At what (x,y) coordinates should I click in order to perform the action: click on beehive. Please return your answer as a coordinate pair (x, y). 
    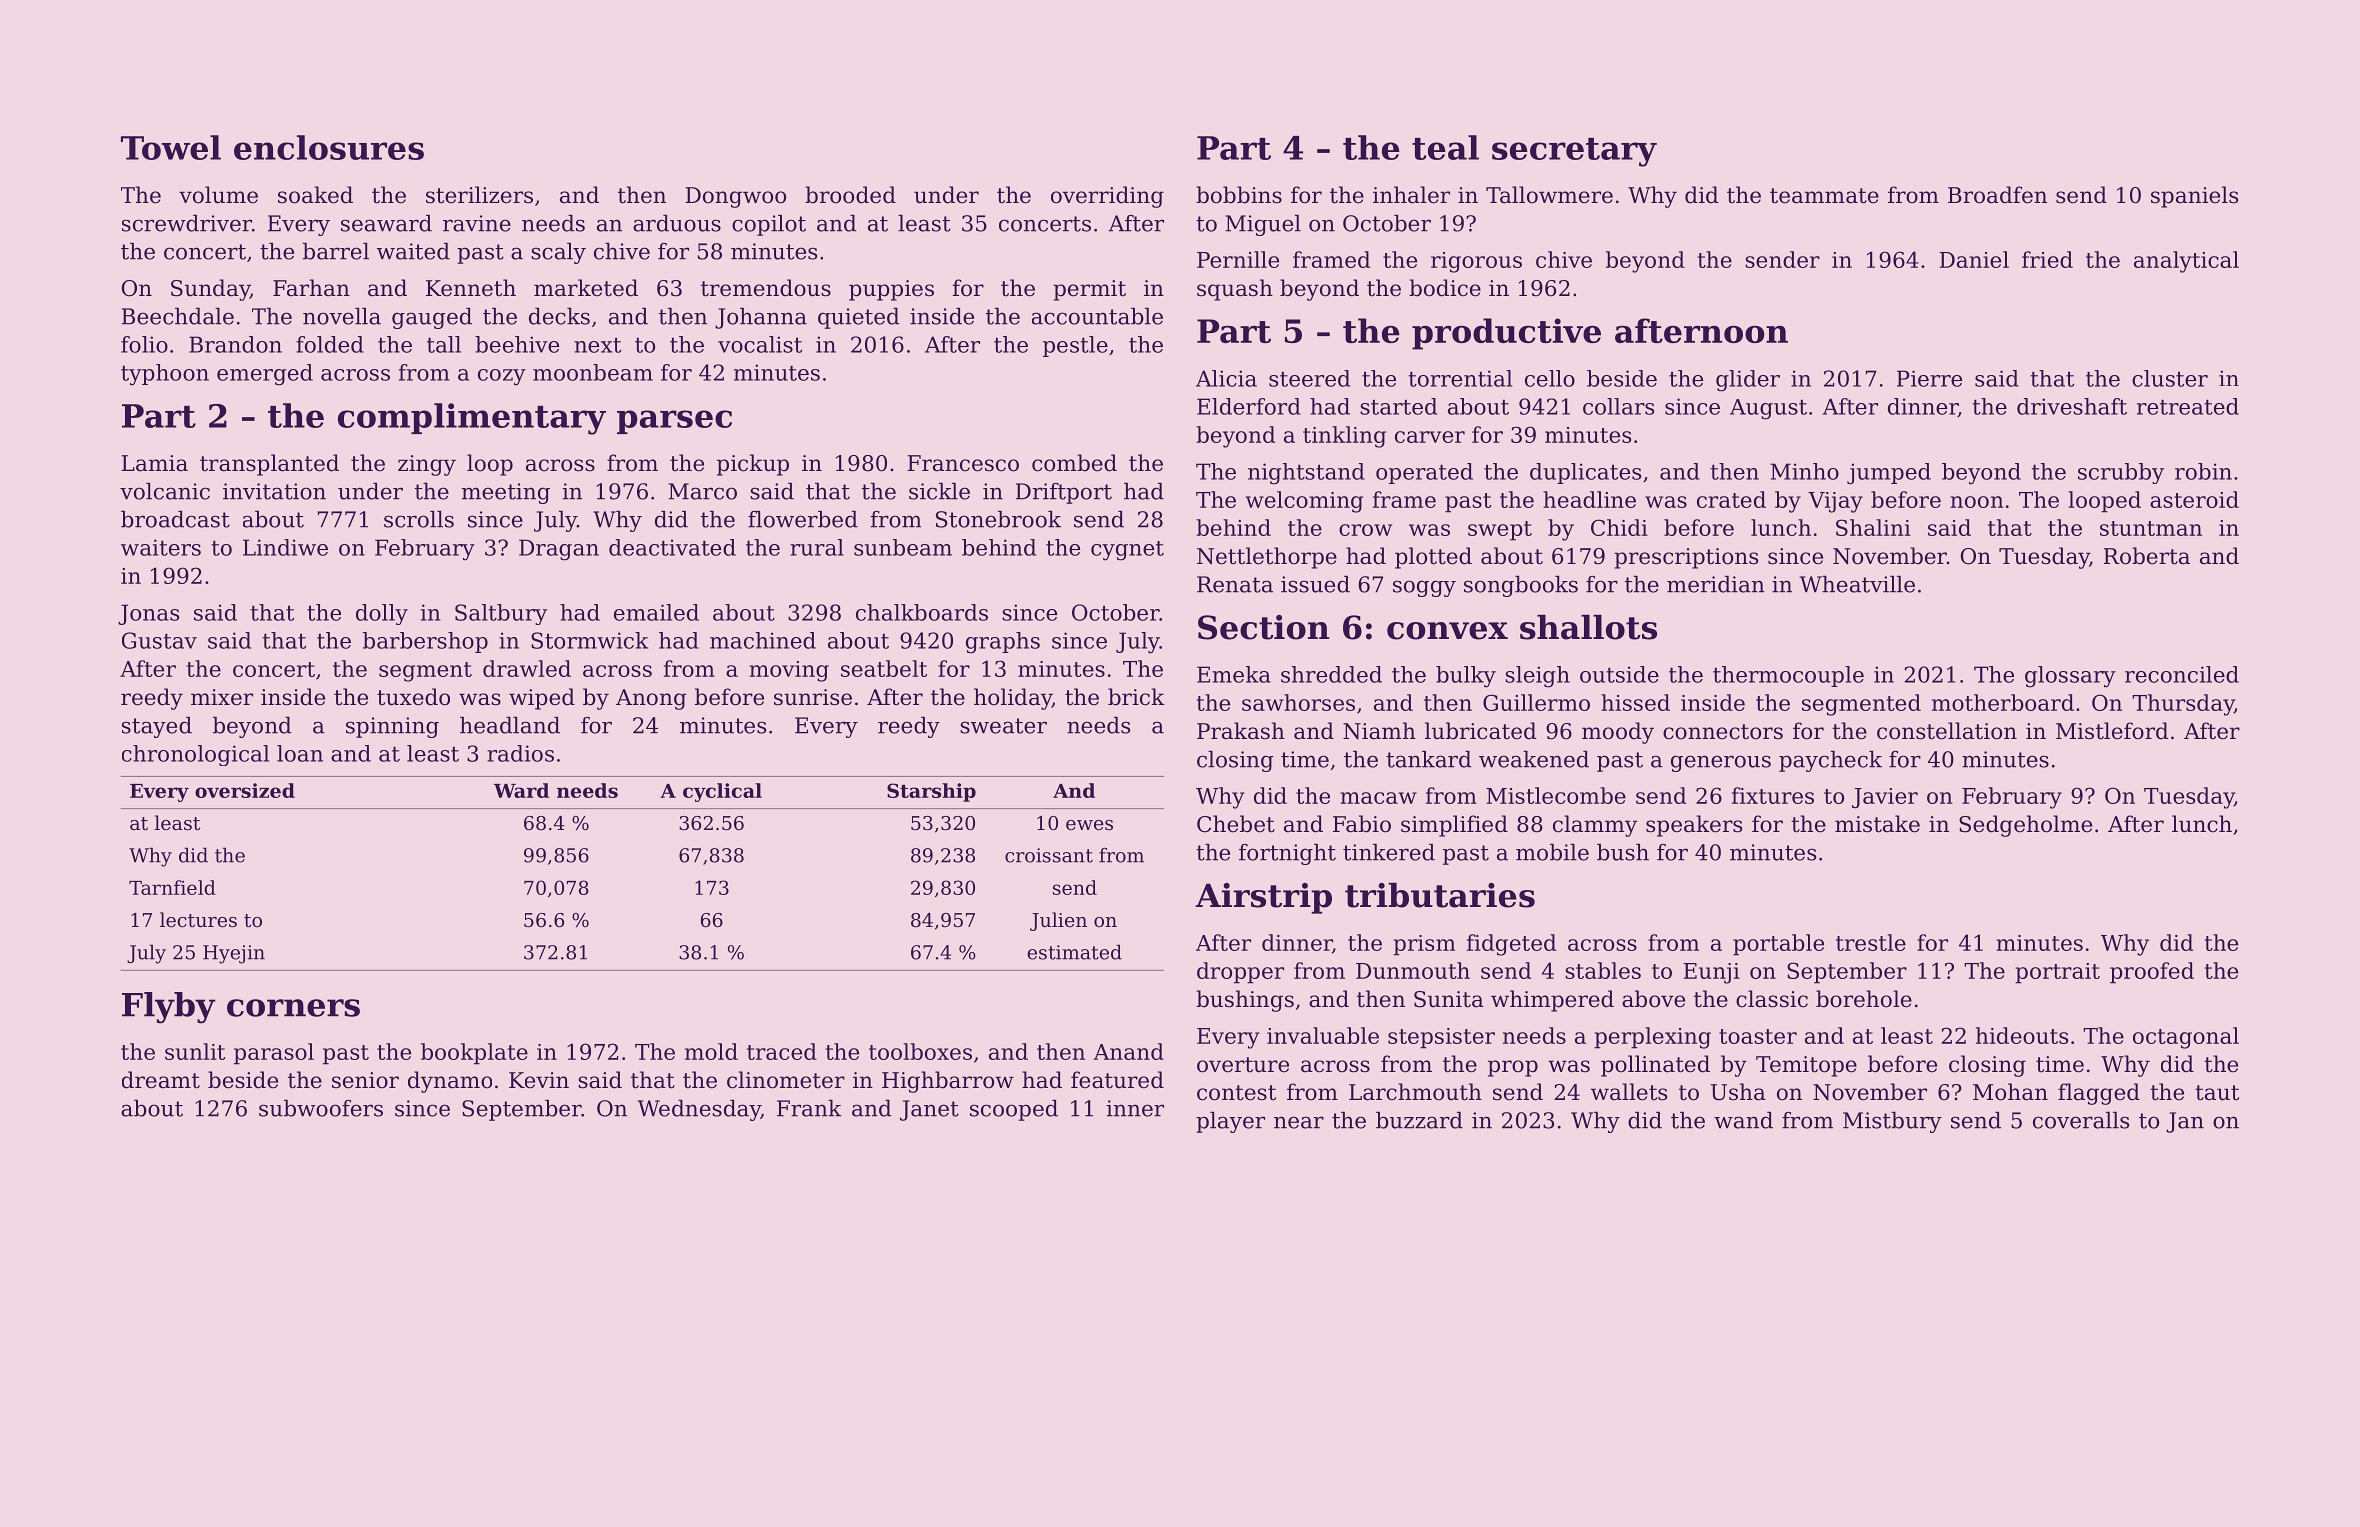
    Looking at the image, I should click on (517, 344).
